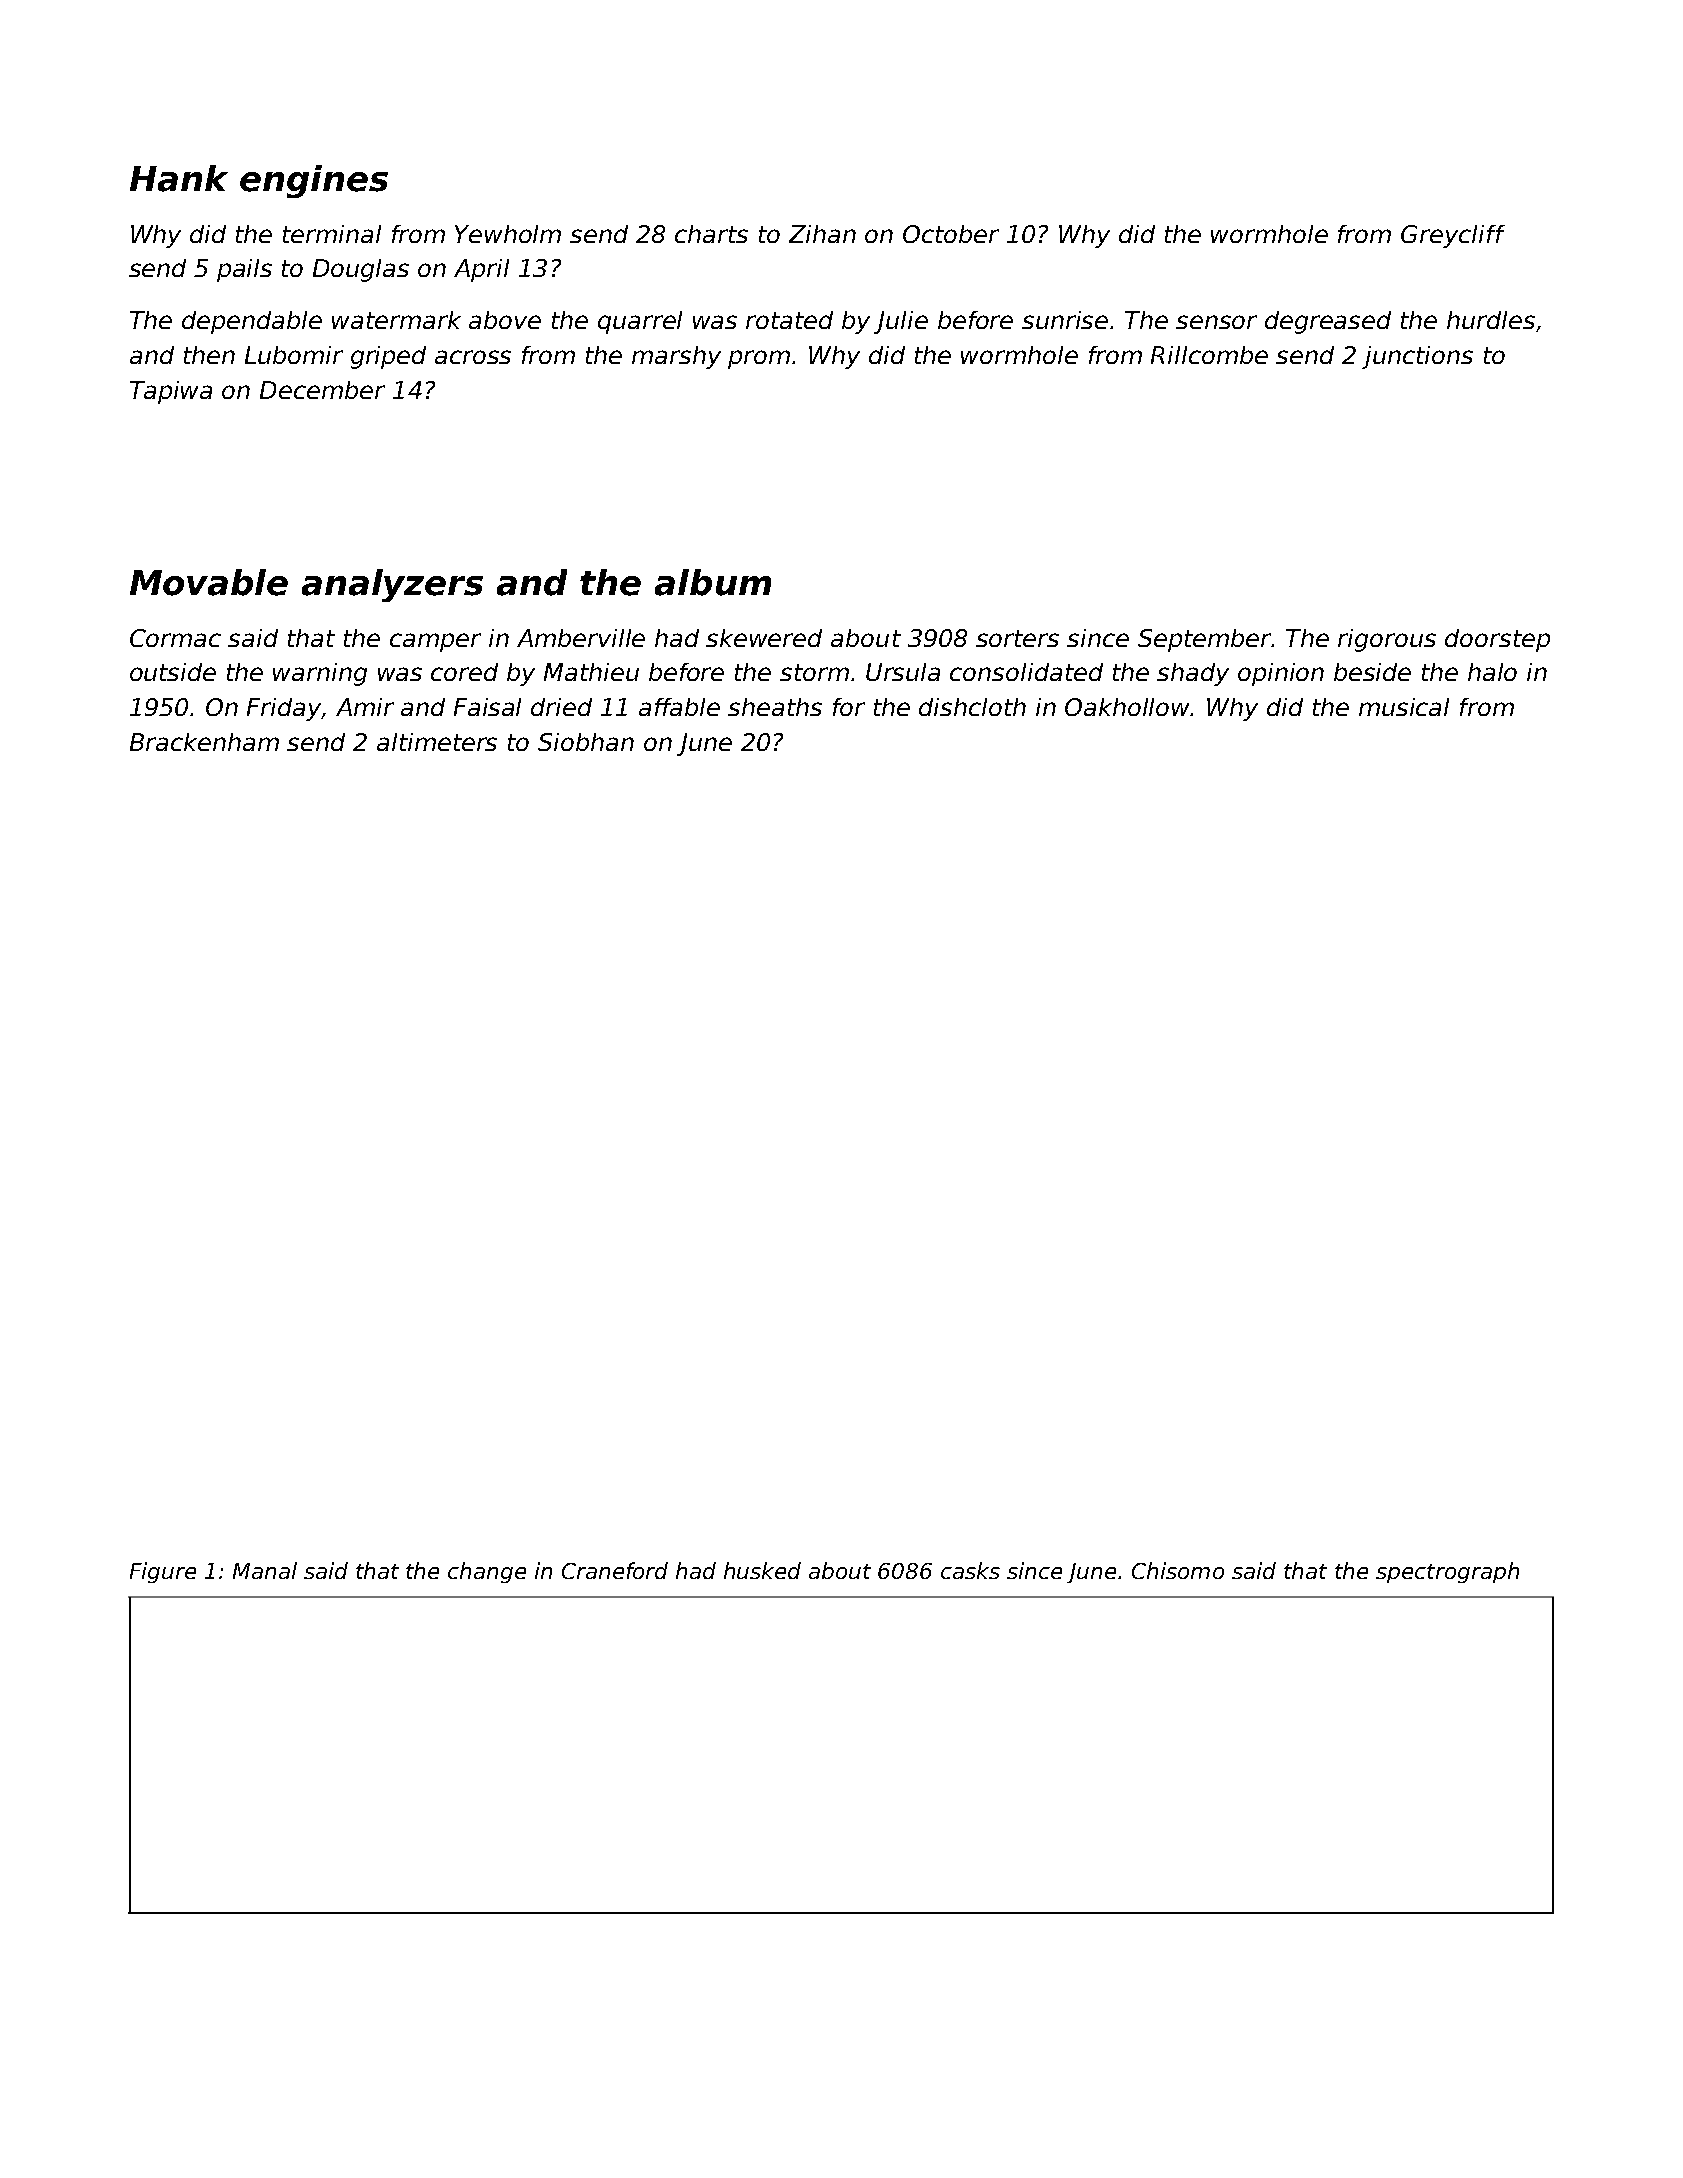 This document has width=1683, height=2178. I want to click on Greycliff, so click(1453, 236).
